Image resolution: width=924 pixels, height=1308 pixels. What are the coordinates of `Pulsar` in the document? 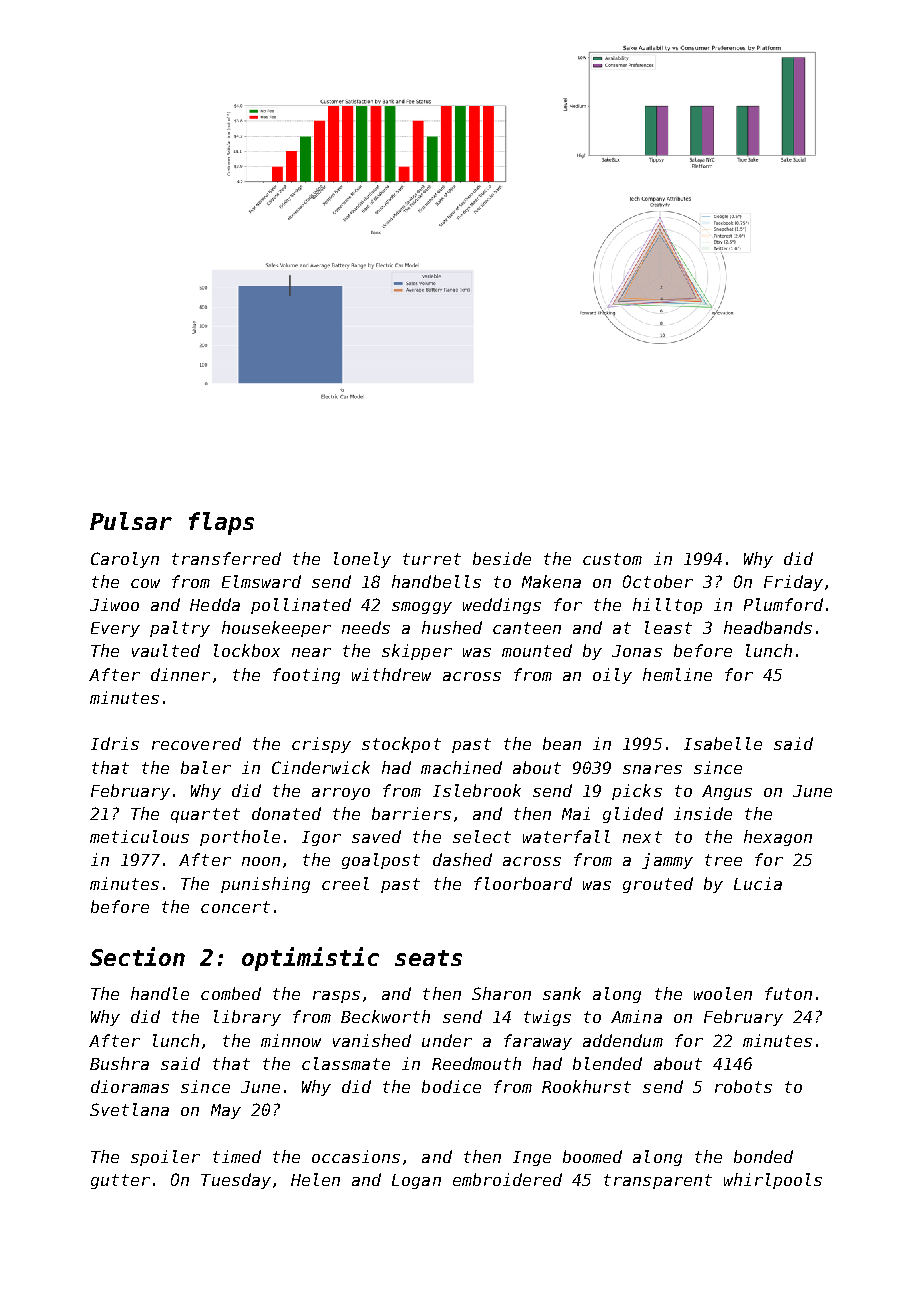 It's located at (131, 521).
